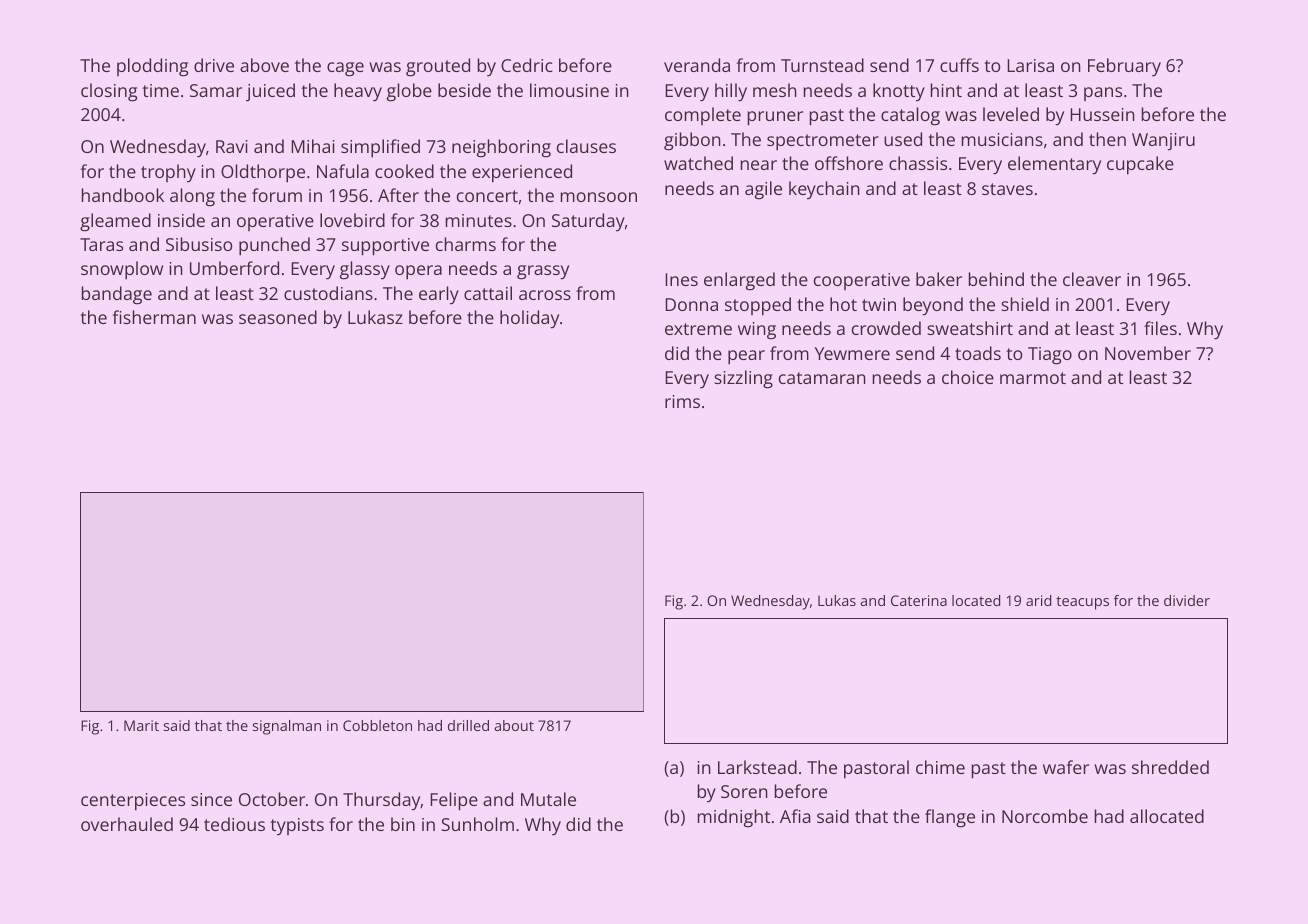 The height and width of the page is (924, 1308). Describe the element at coordinates (141, 725) in the page. I see `Marit` at that location.
